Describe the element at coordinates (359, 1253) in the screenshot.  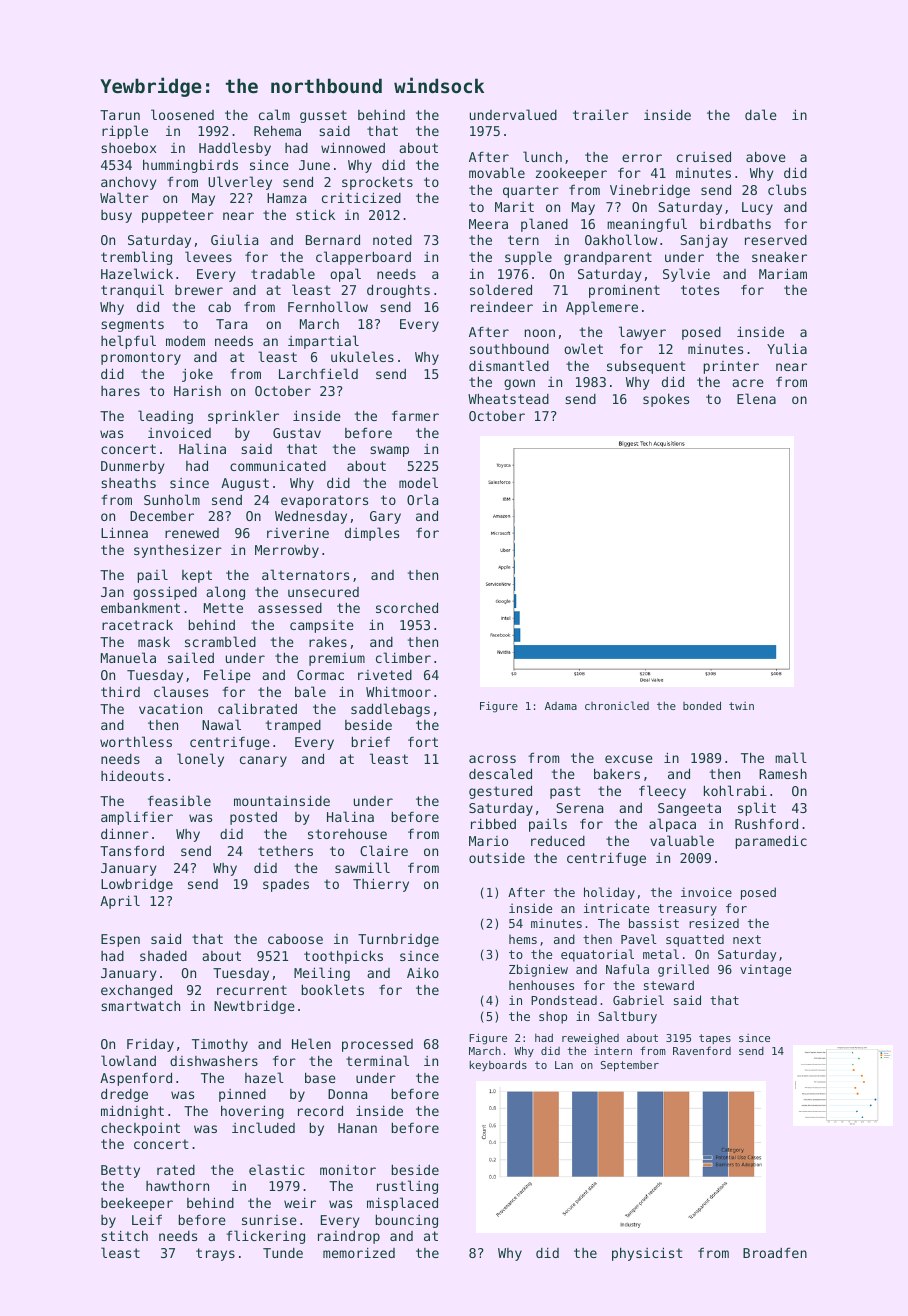
I see `memorized` at that location.
